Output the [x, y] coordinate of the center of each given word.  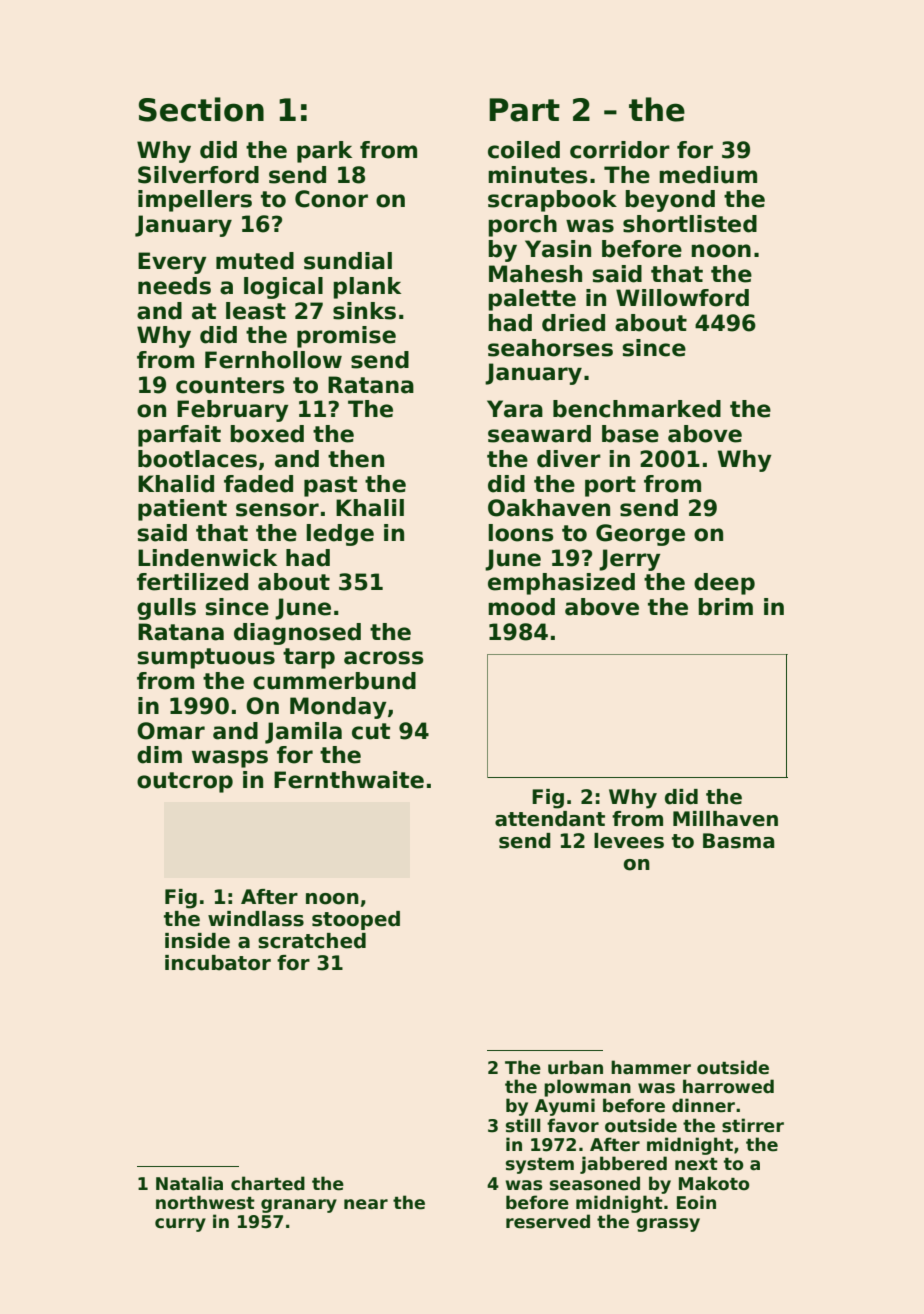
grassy [668, 1225]
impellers [195, 201]
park [324, 152]
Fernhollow [273, 360]
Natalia [189, 1183]
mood [521, 607]
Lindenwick [207, 558]
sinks [364, 311]
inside [197, 941]
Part [524, 110]
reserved [548, 1221]
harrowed [728, 1086]
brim [726, 607]
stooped [356, 920]
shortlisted [690, 224]
